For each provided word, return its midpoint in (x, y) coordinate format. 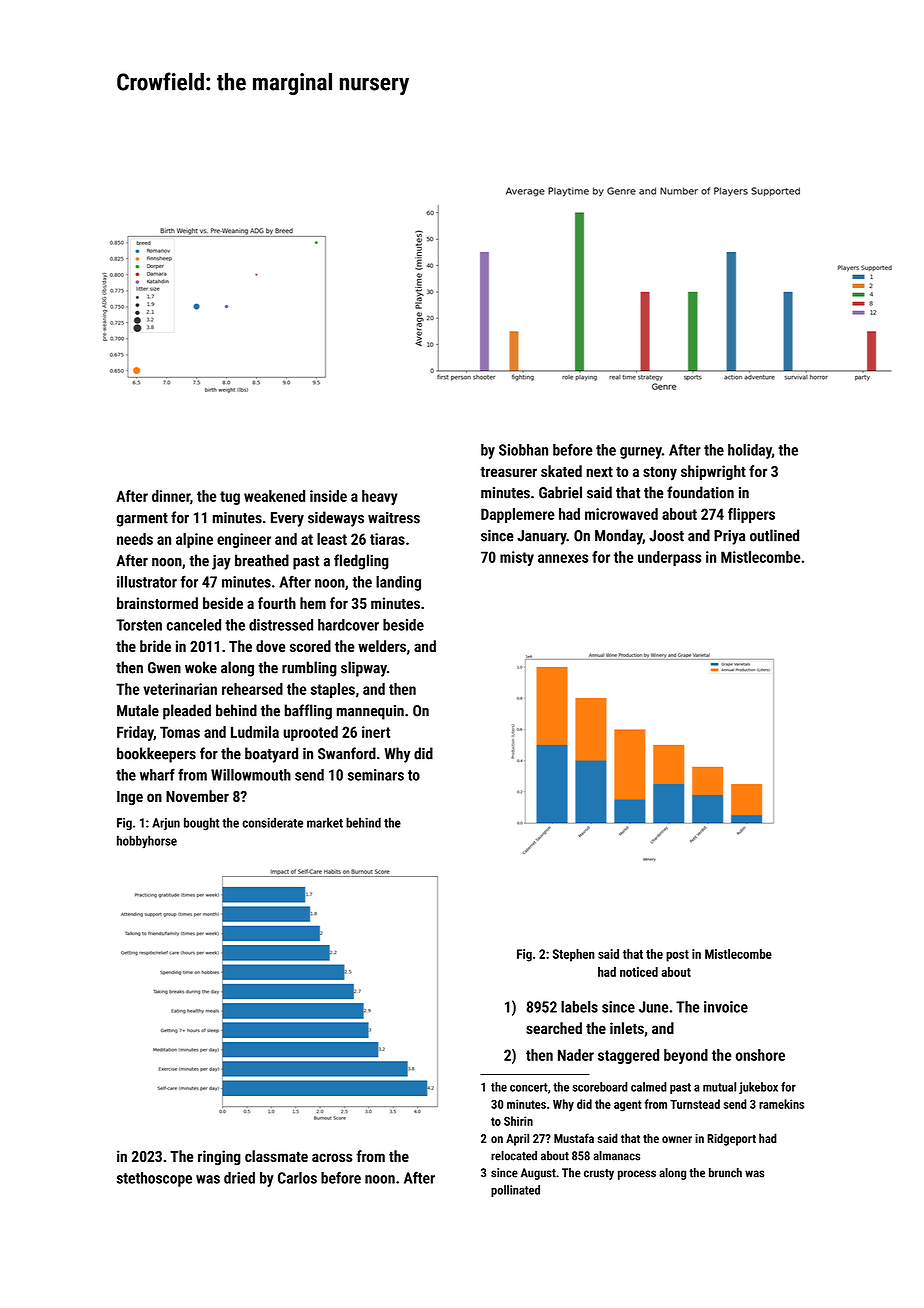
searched (554, 1028)
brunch (725, 1173)
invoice (726, 1007)
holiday (750, 451)
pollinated (515, 1191)
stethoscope (154, 1179)
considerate (272, 822)
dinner (171, 496)
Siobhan (523, 450)
